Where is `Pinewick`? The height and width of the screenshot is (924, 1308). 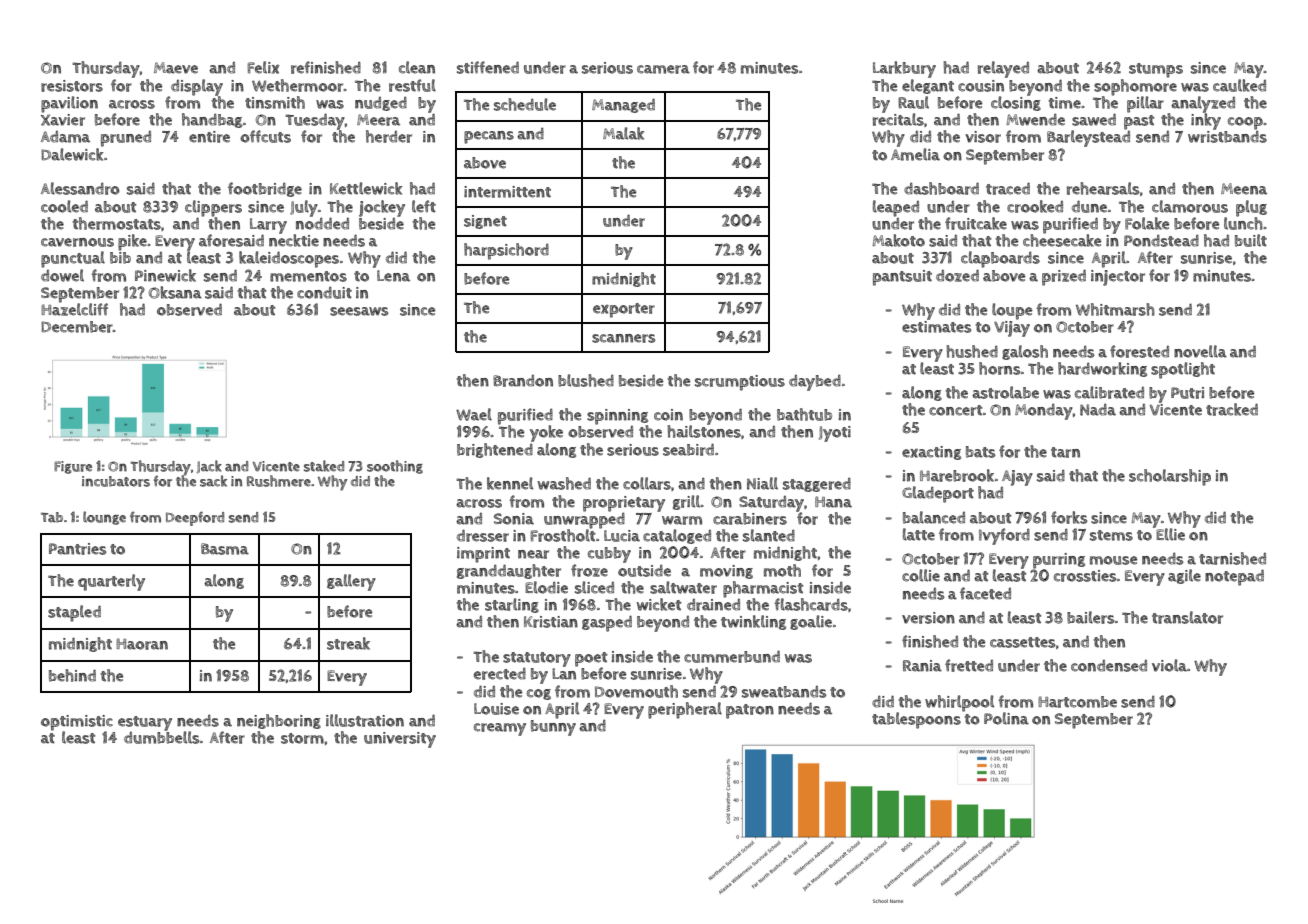
Pinewick is located at coordinates (165, 275).
